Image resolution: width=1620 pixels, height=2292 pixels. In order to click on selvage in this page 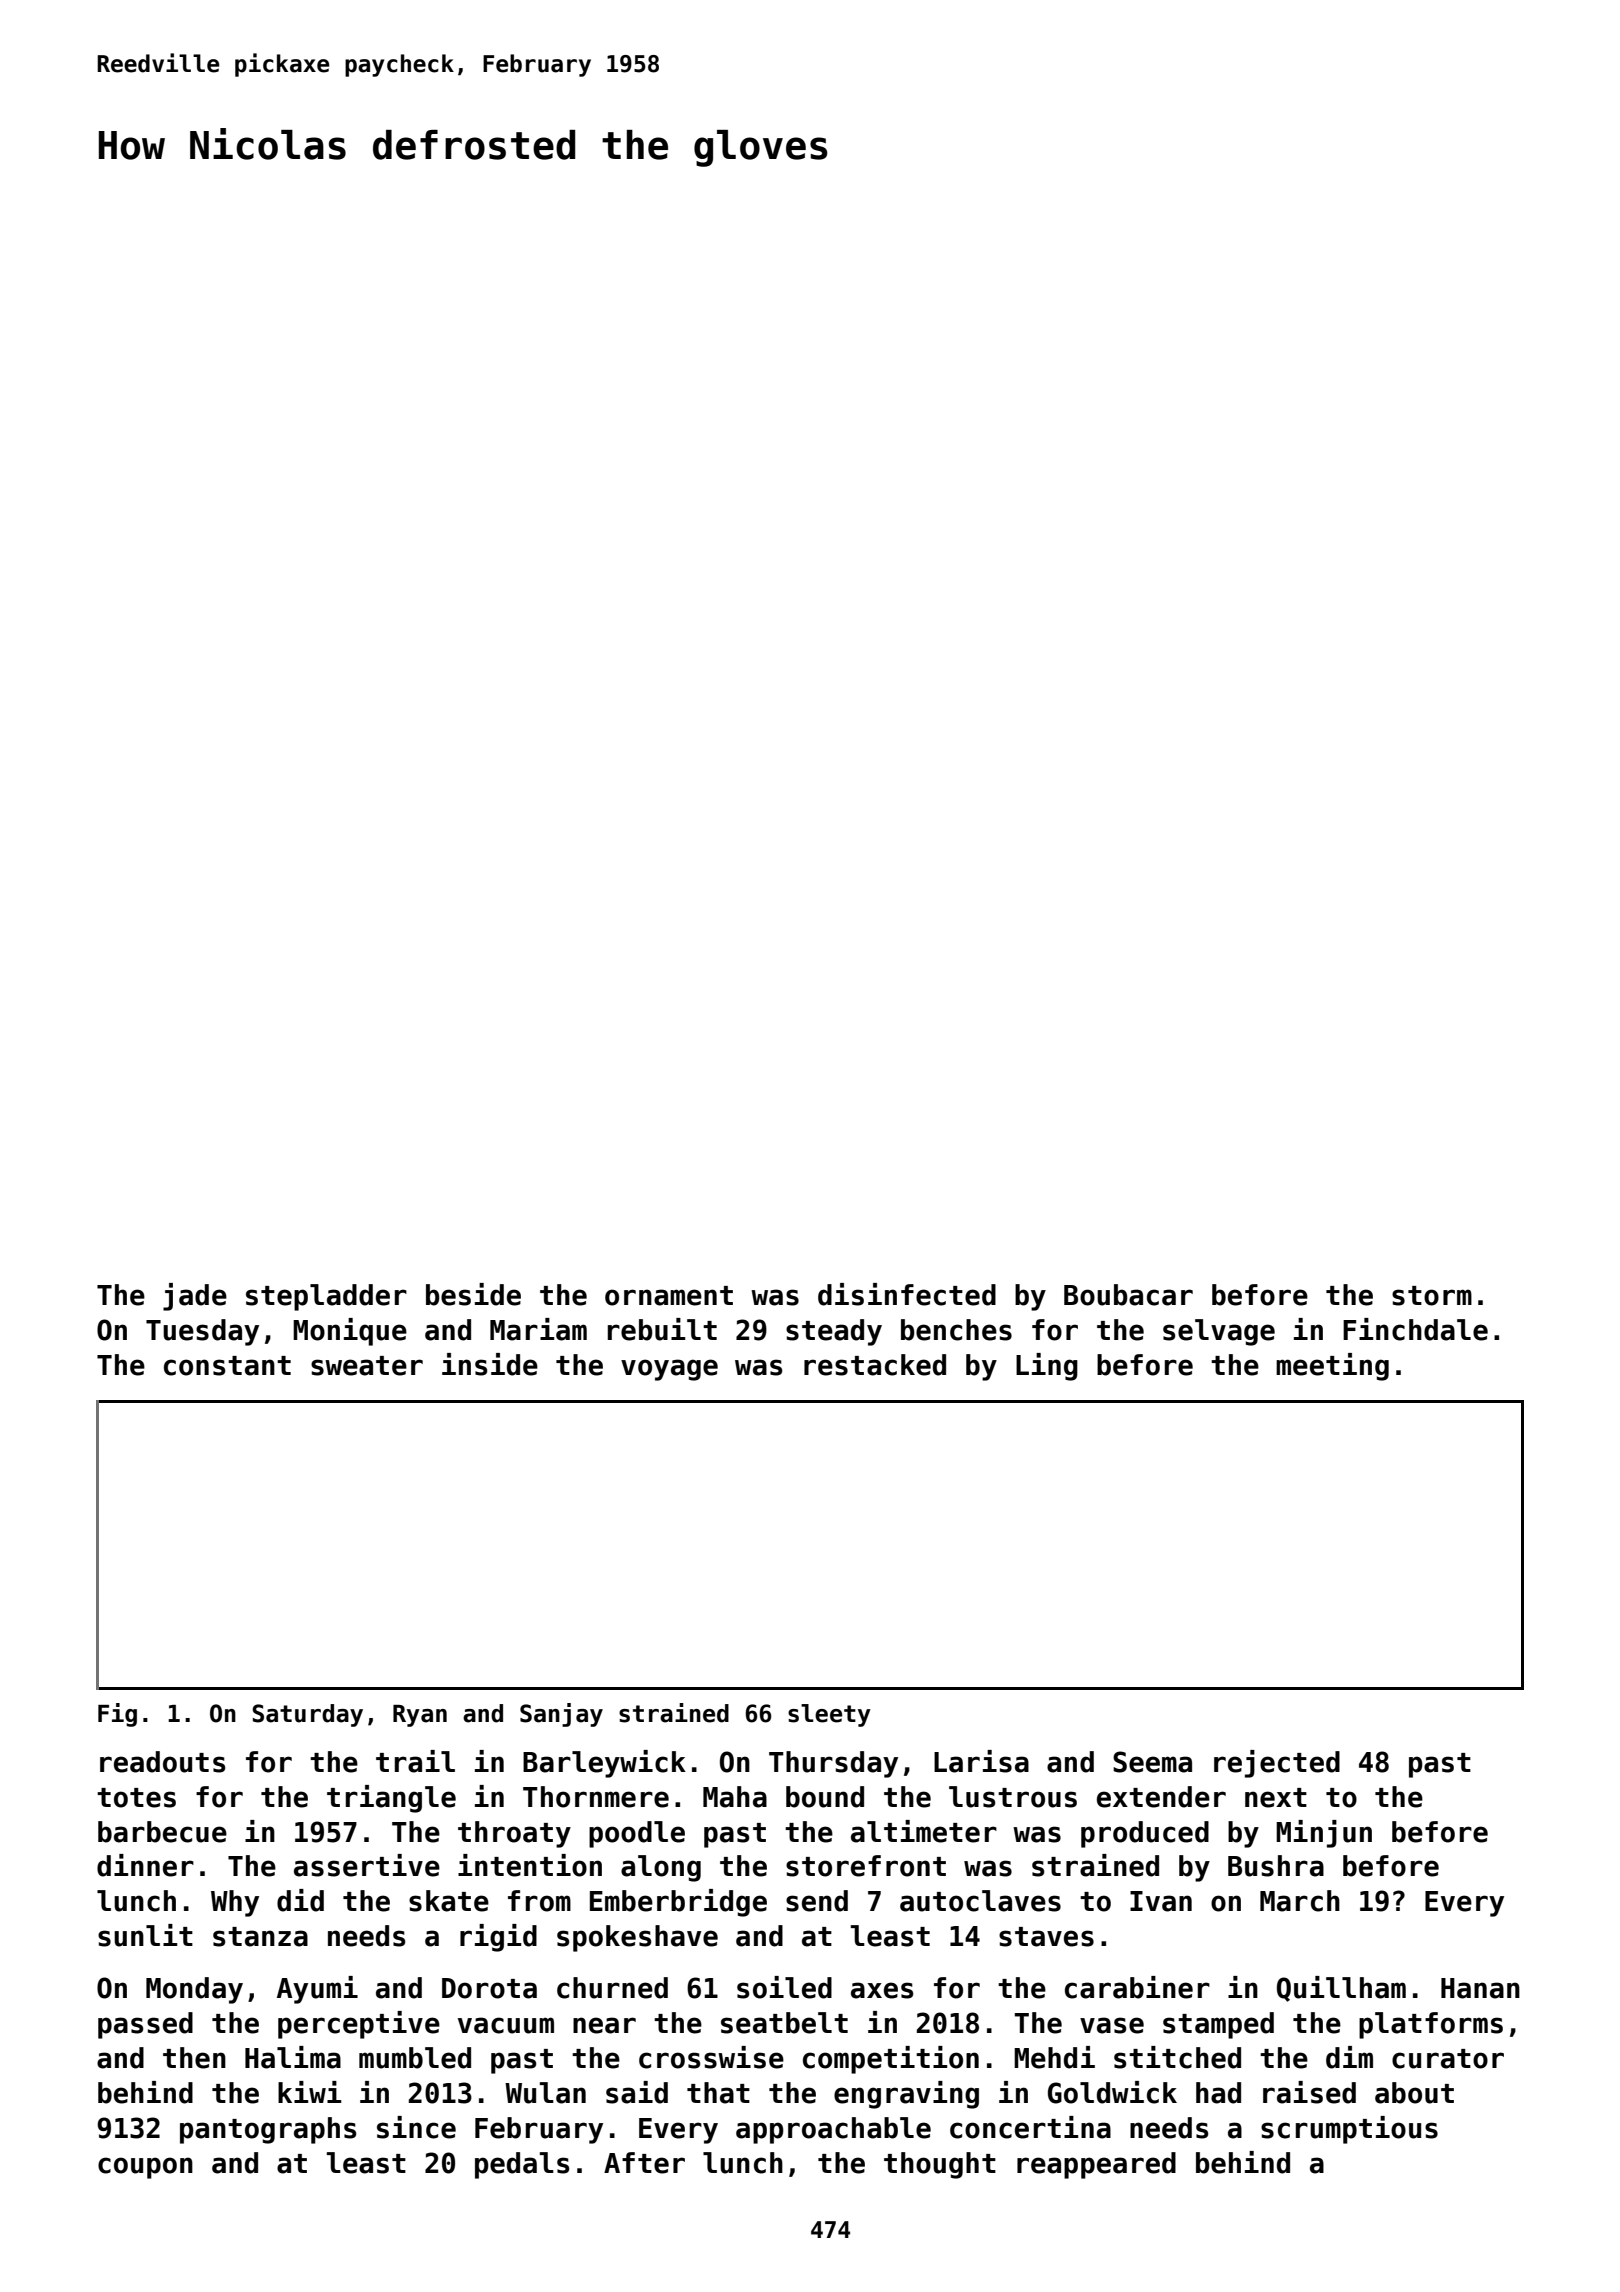, I will do `click(1219, 1332)`.
